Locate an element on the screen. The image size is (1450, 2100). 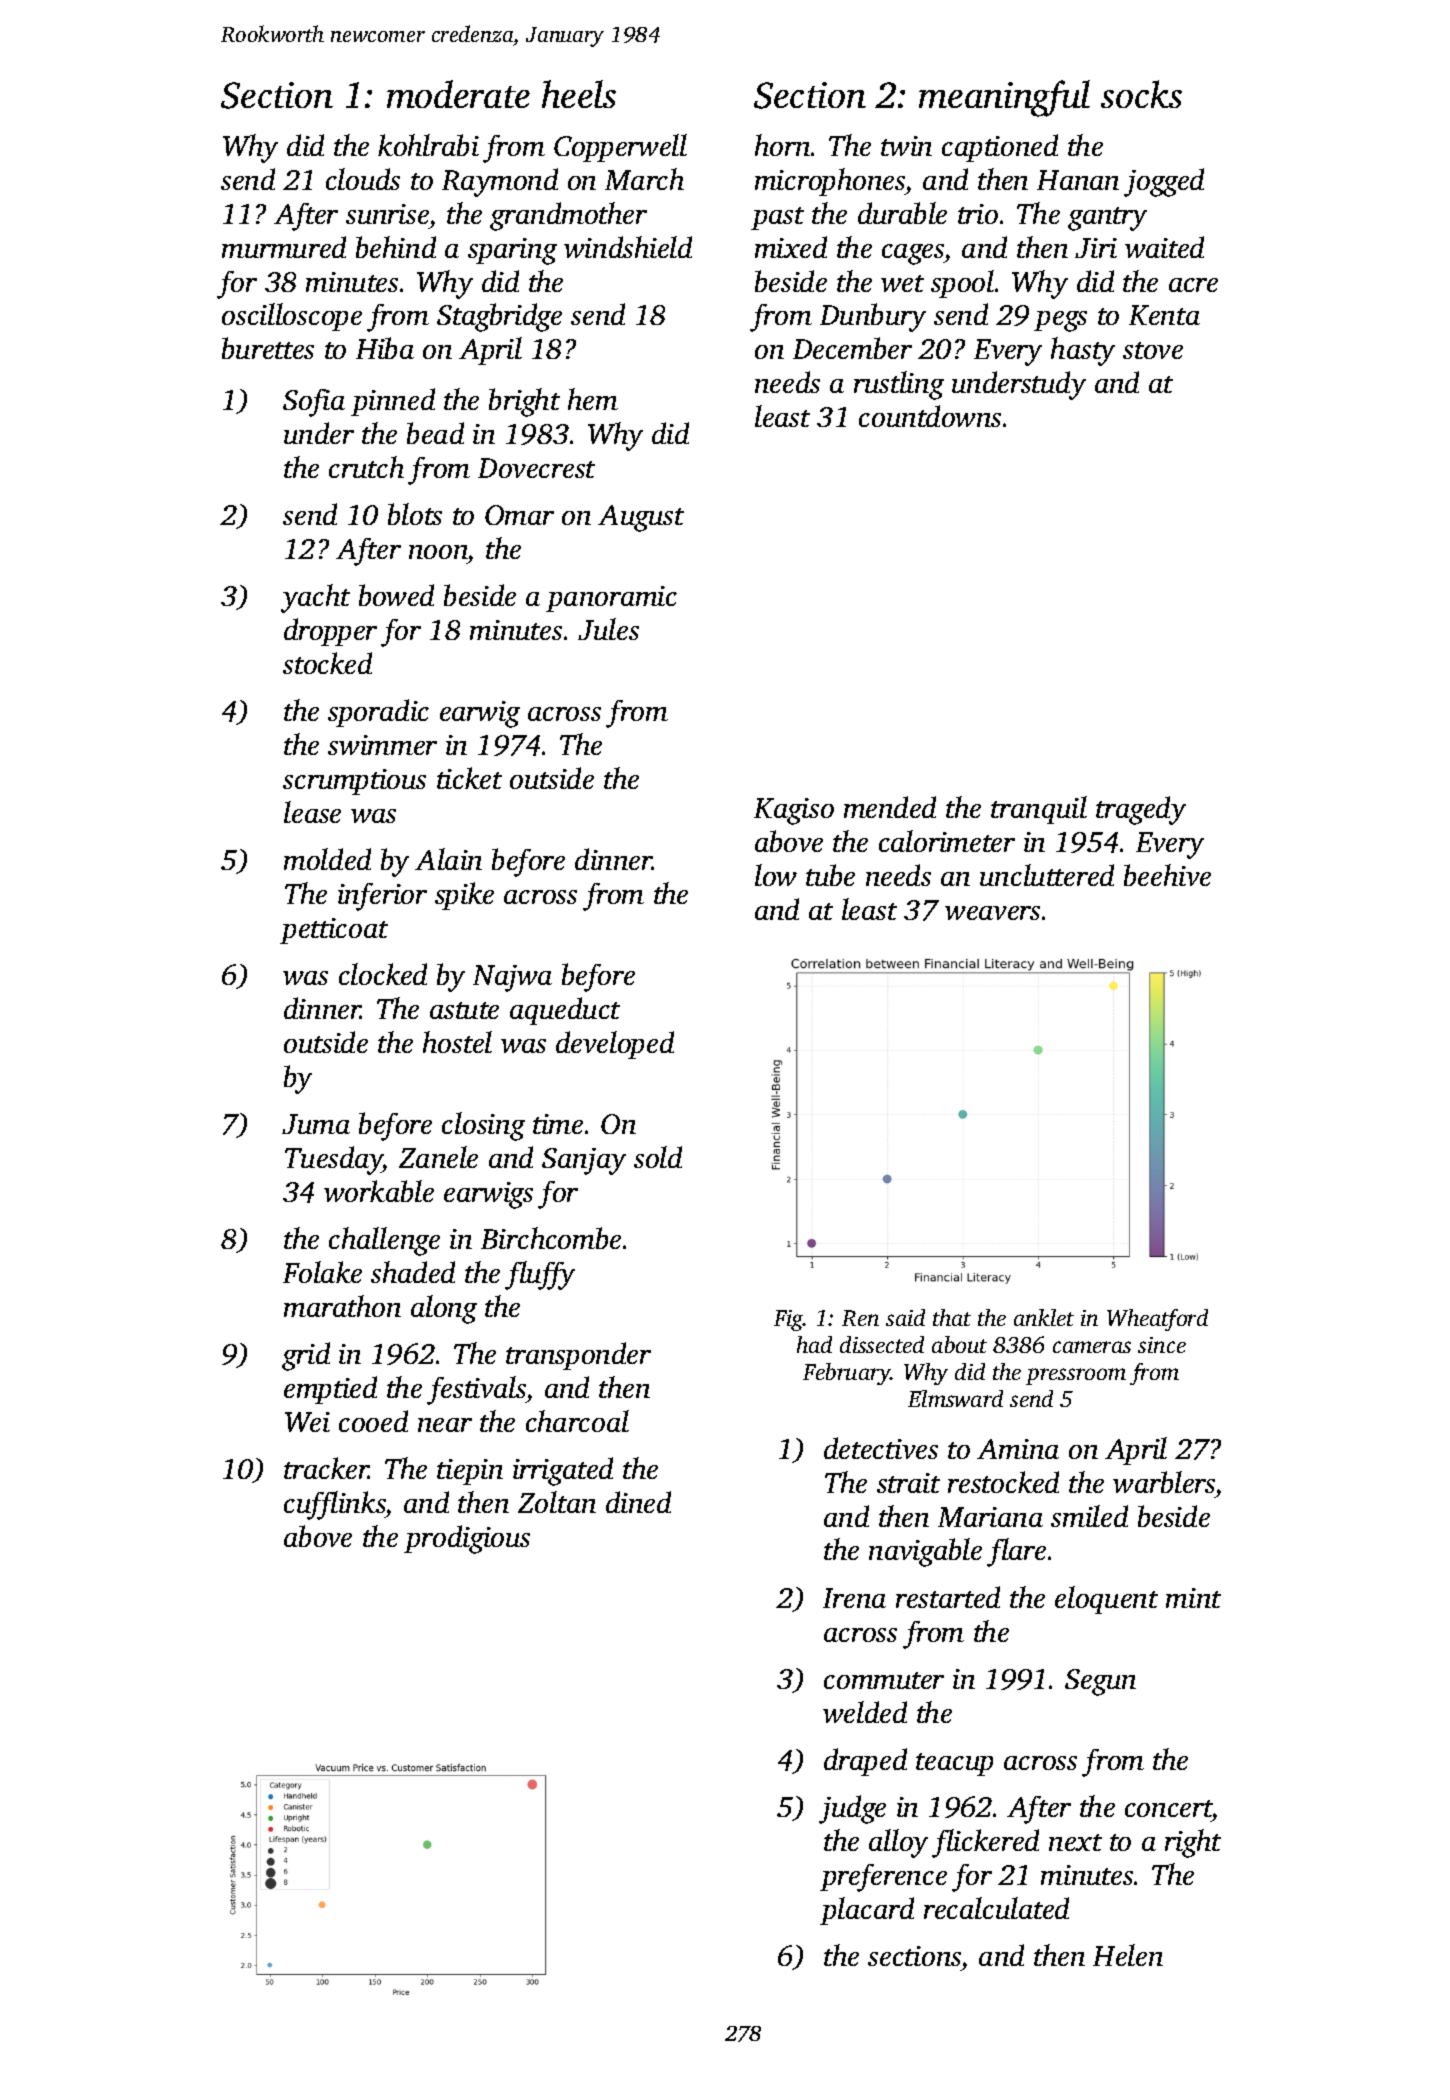
spike is located at coordinates (464, 896).
